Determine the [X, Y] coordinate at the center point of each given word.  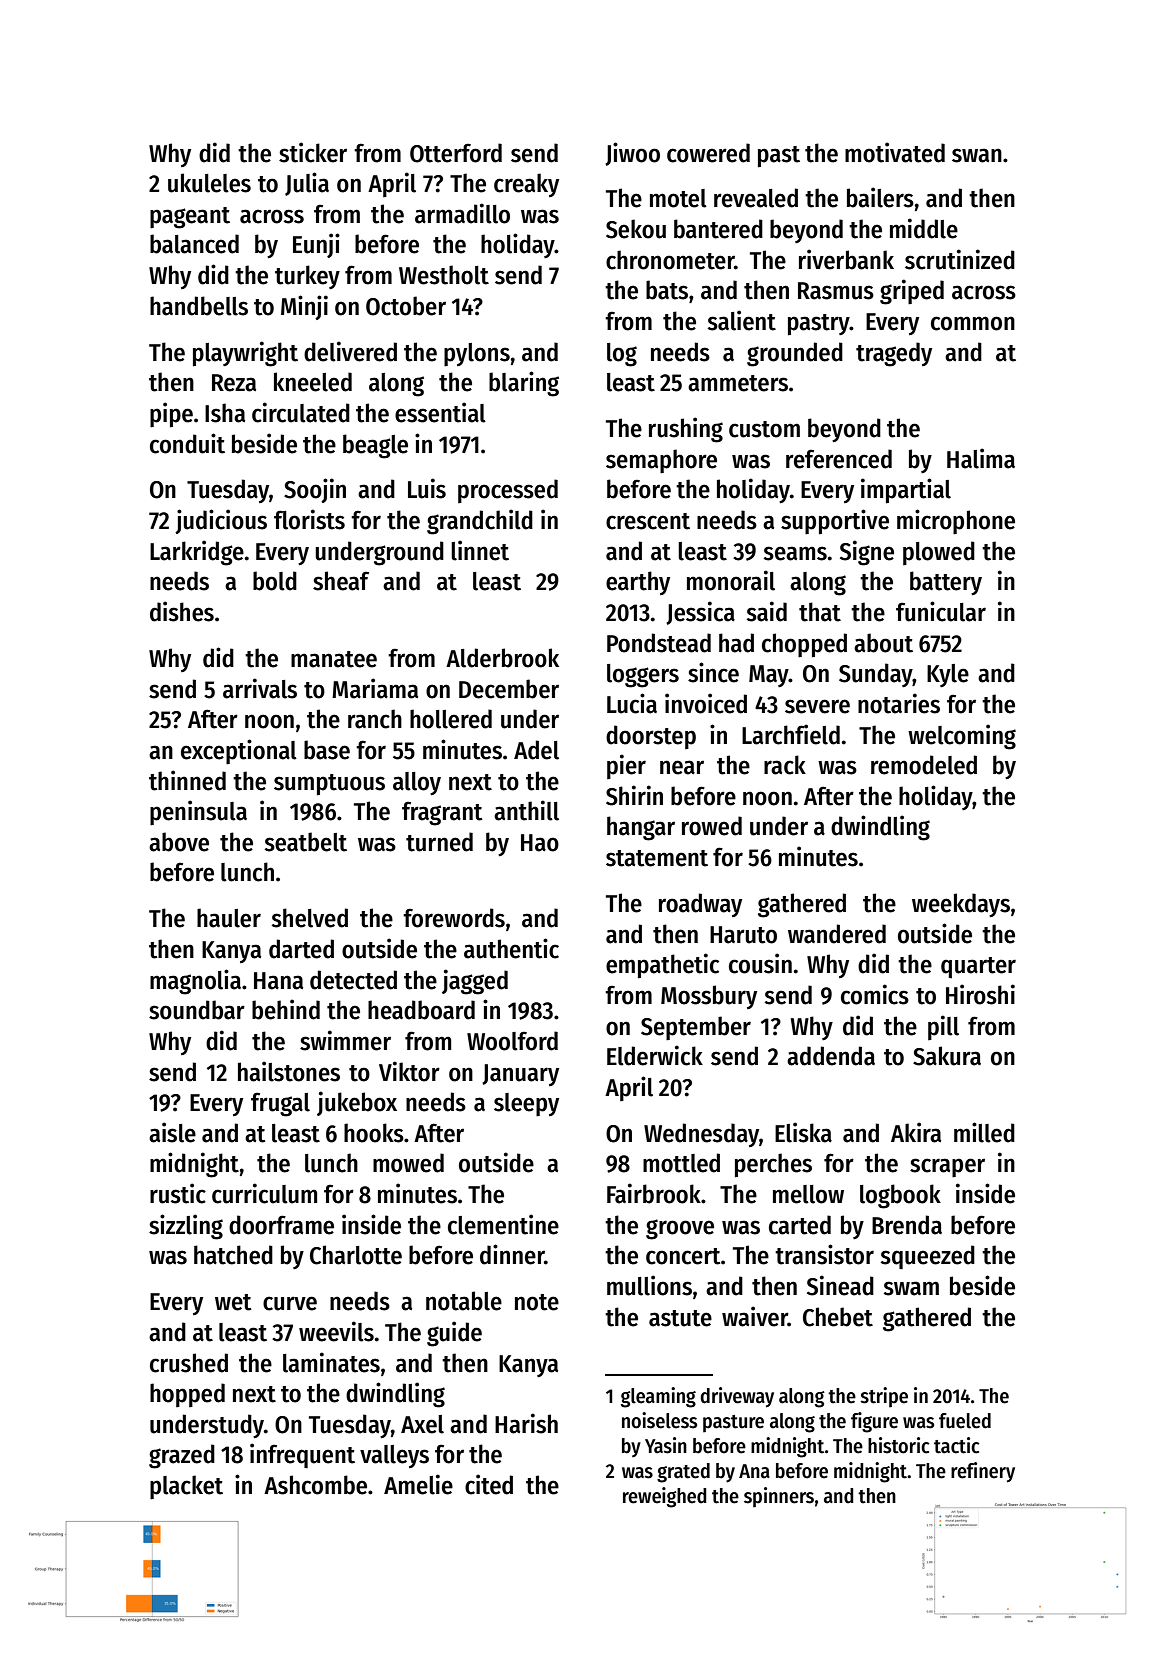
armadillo [462, 213]
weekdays [961, 905]
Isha [225, 413]
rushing [686, 430]
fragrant [442, 813]
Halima [981, 458]
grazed [182, 1456]
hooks [374, 1133]
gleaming [658, 1397]
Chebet [838, 1317]
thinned [187, 780]
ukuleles [209, 183]
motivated [895, 152]
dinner [512, 1254]
